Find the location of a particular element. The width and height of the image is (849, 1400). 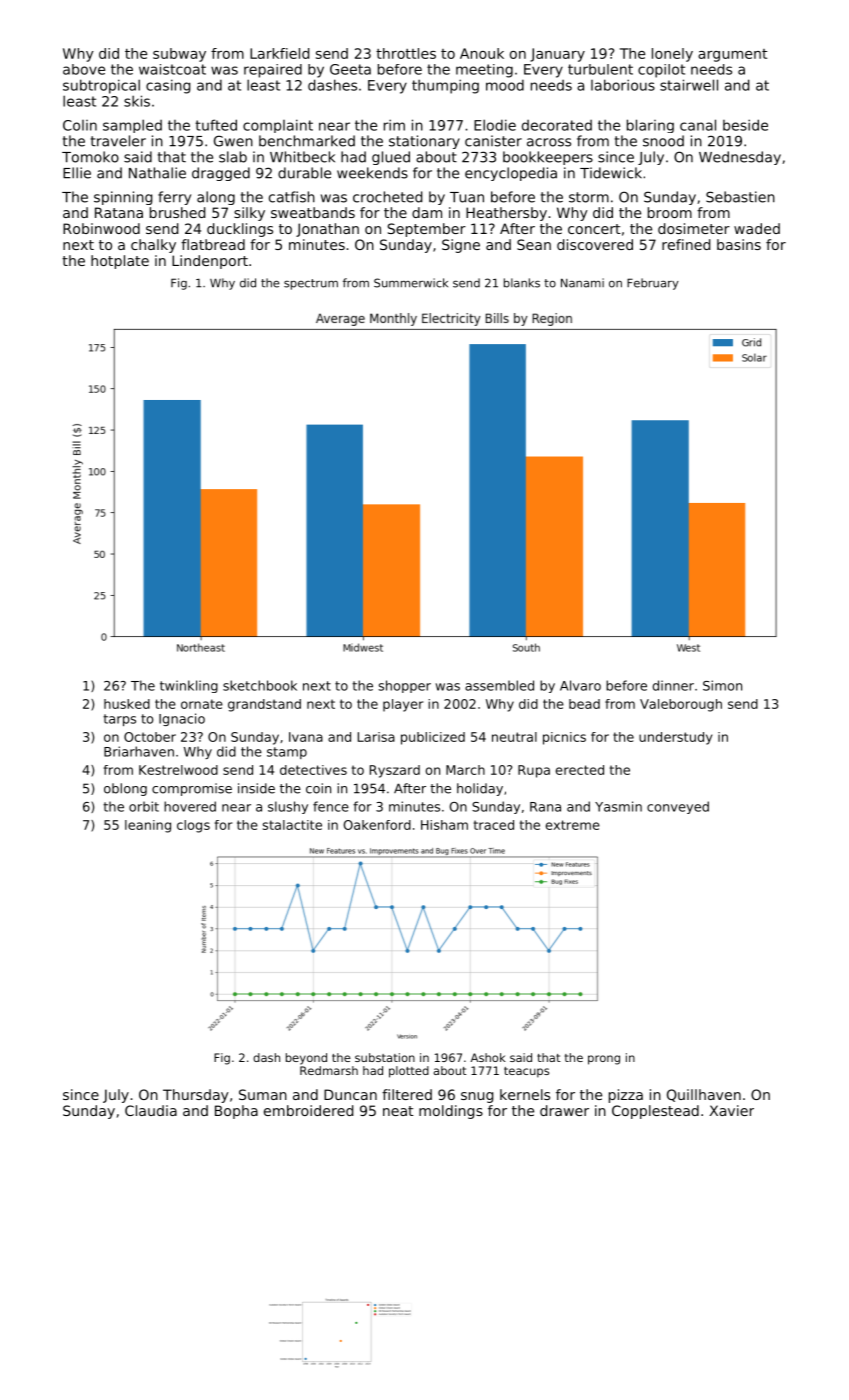

Claudia is located at coordinates (151, 1110).
